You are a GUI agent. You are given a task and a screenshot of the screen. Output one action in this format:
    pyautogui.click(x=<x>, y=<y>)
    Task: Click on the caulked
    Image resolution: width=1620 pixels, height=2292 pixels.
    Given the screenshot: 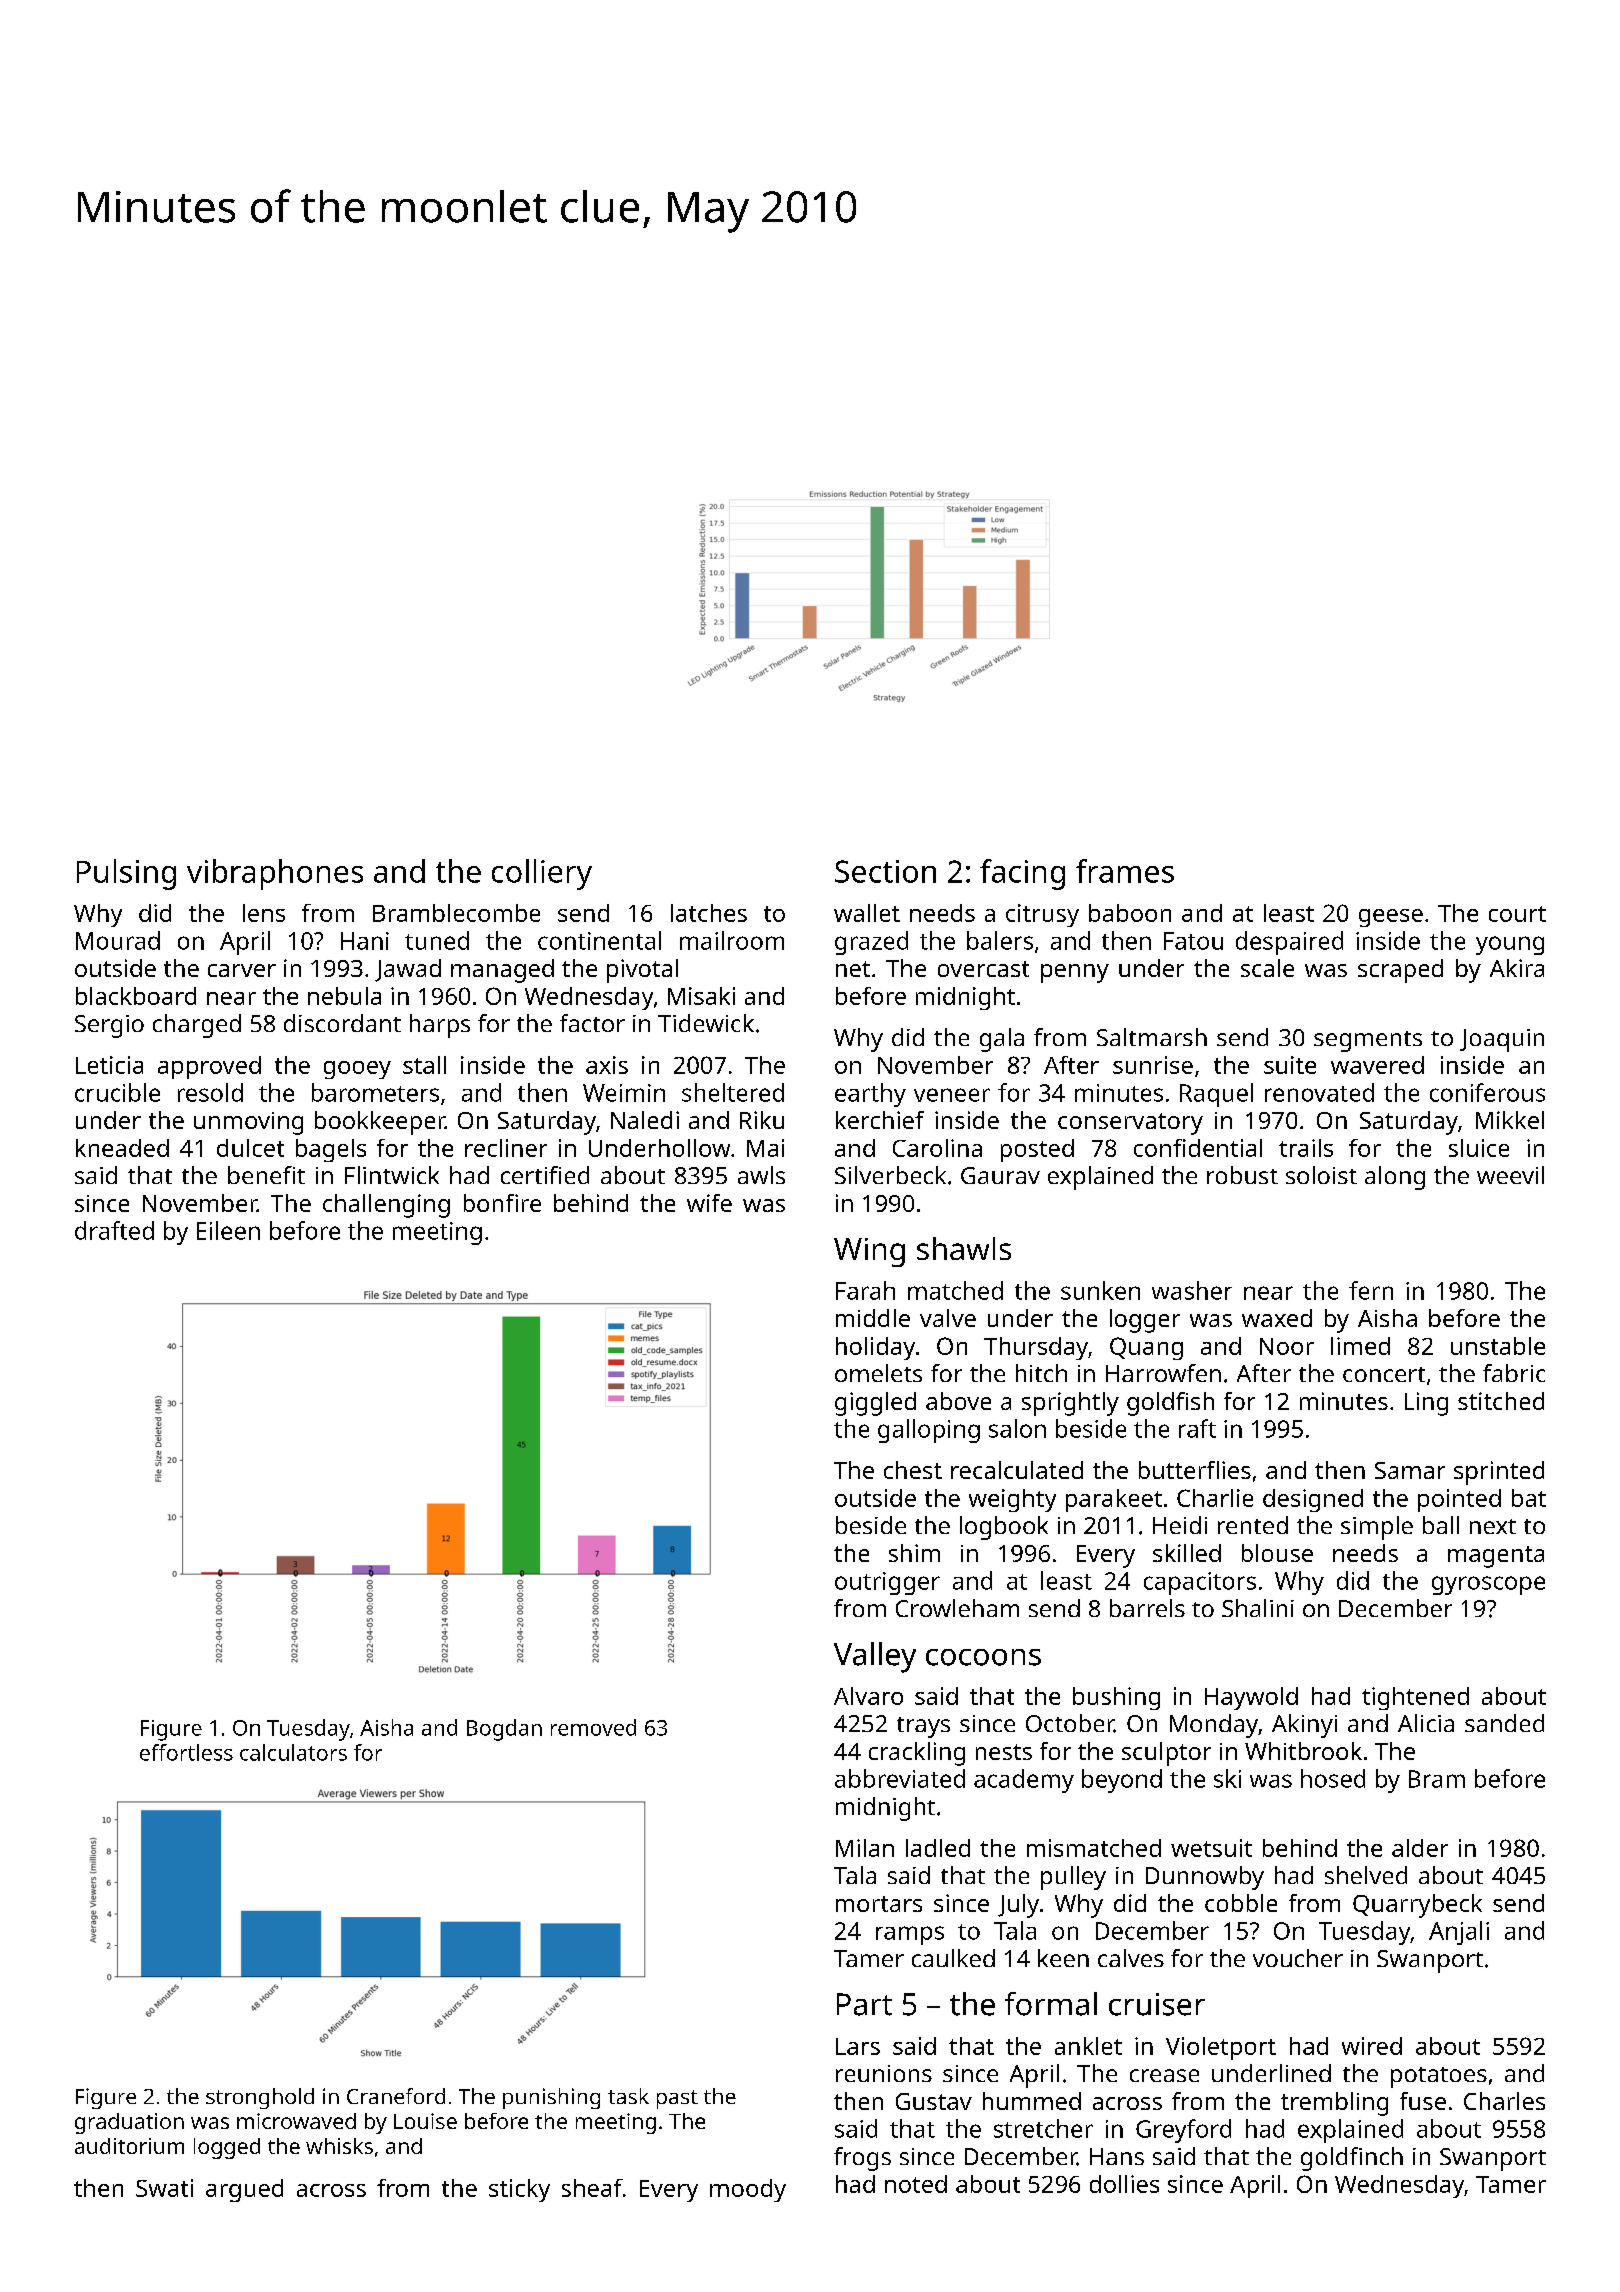 What is the action you would take?
    pyautogui.click(x=953, y=1958)
